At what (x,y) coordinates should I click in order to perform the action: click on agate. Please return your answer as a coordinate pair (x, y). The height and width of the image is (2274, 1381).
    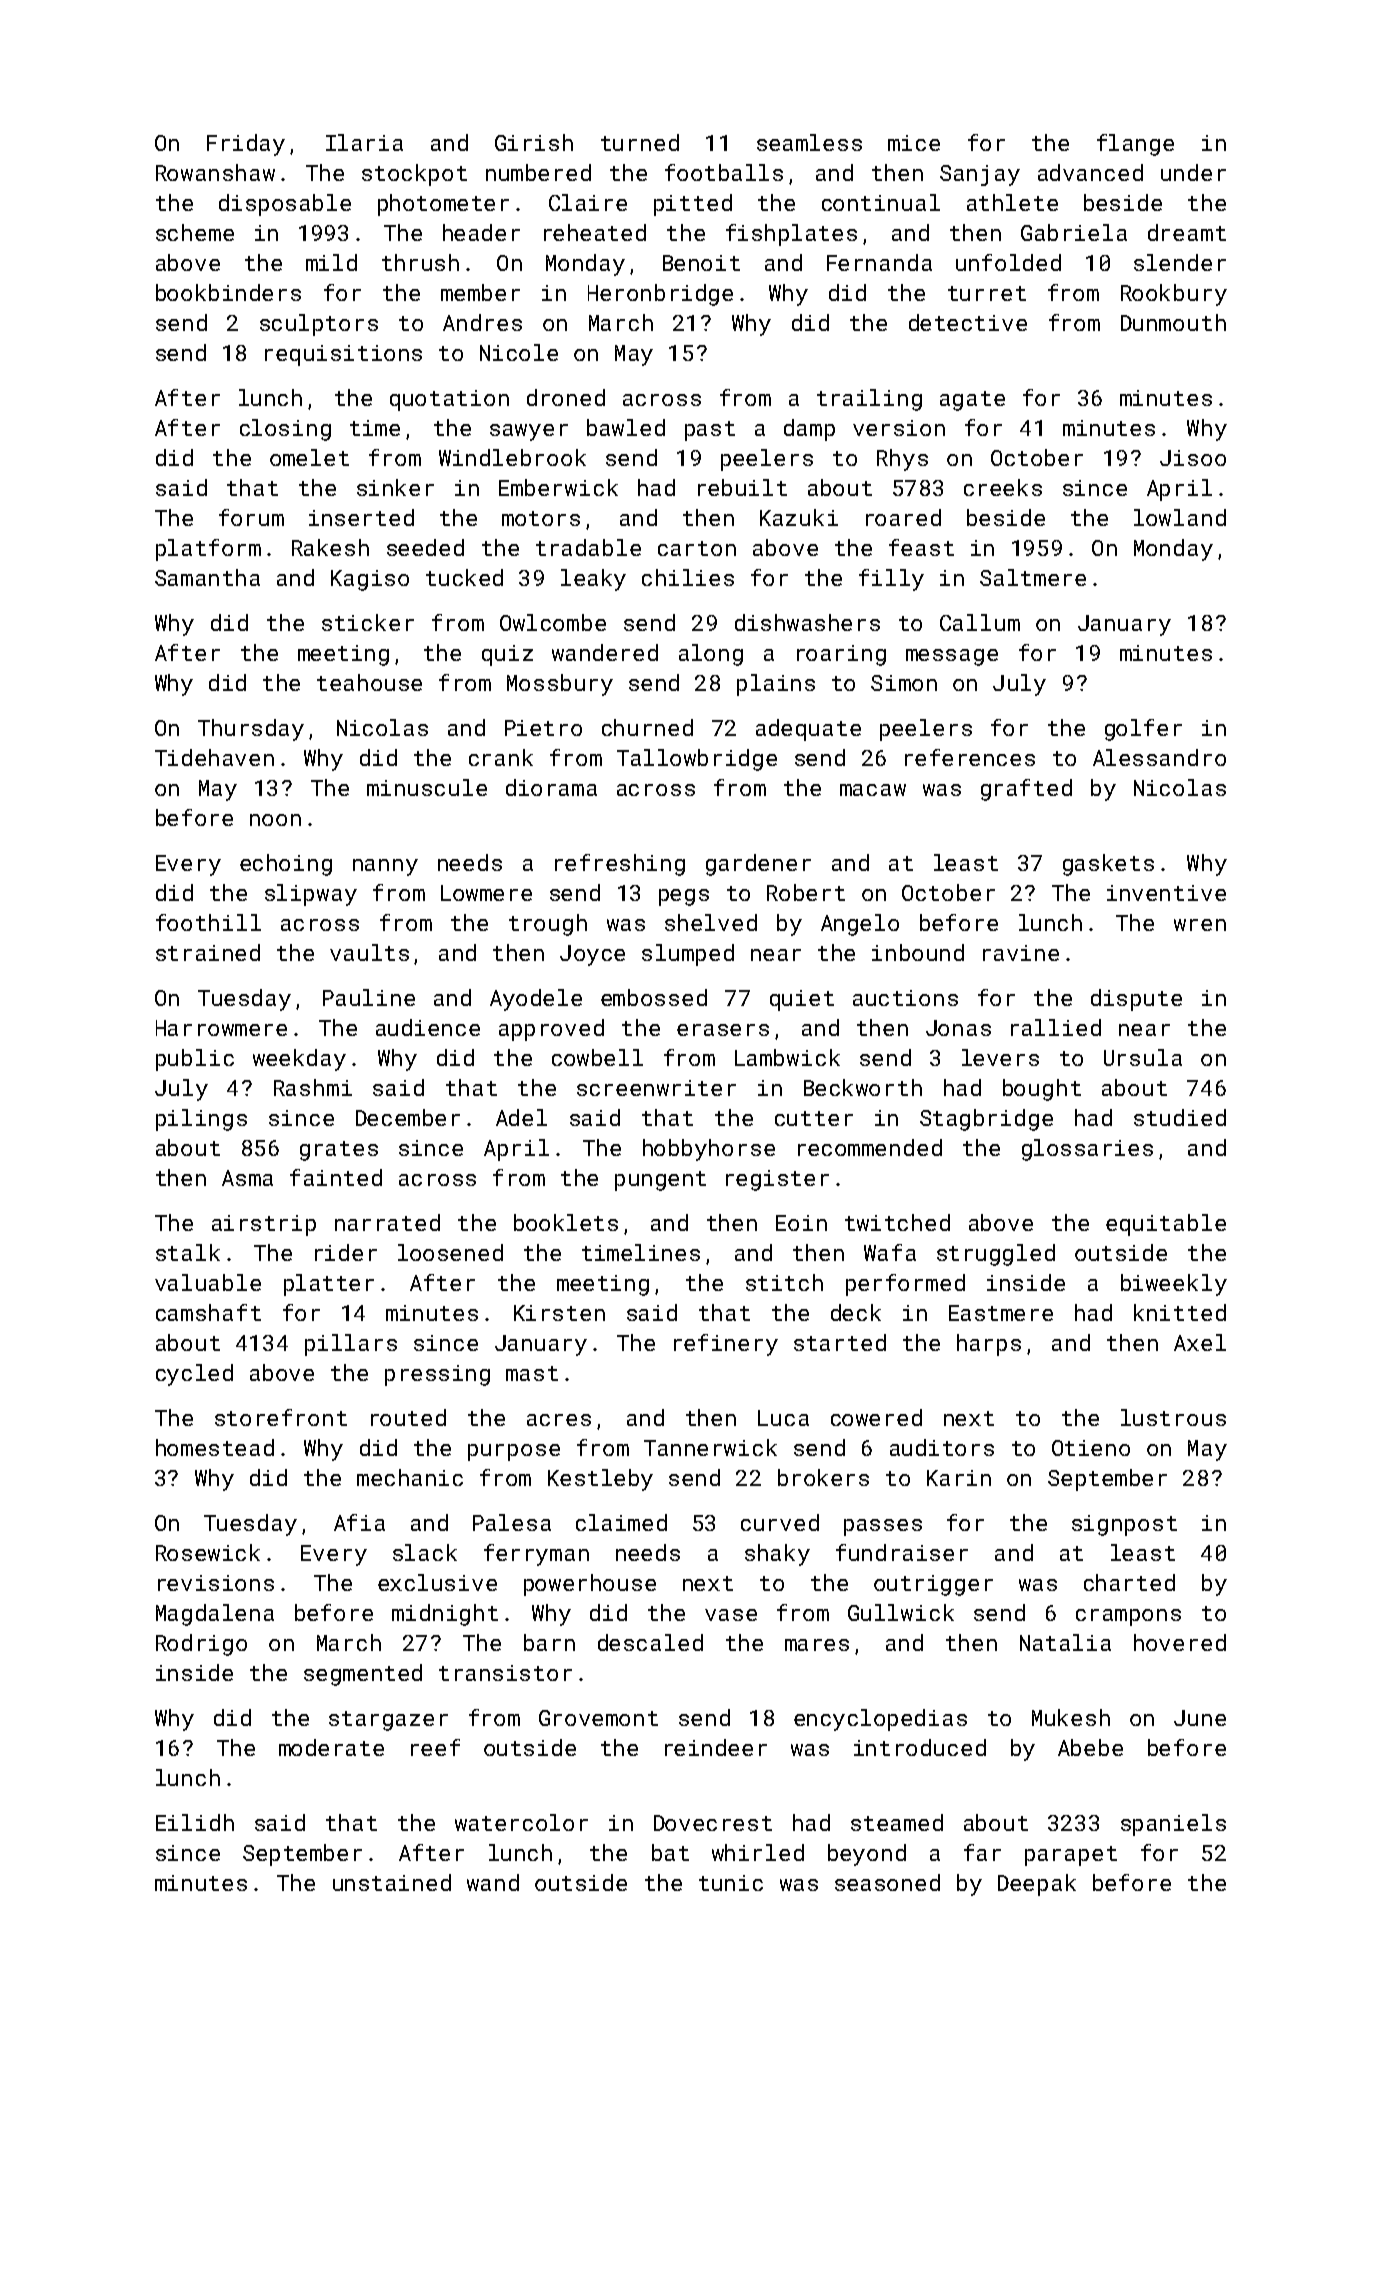
    Looking at the image, I should click on (972, 401).
